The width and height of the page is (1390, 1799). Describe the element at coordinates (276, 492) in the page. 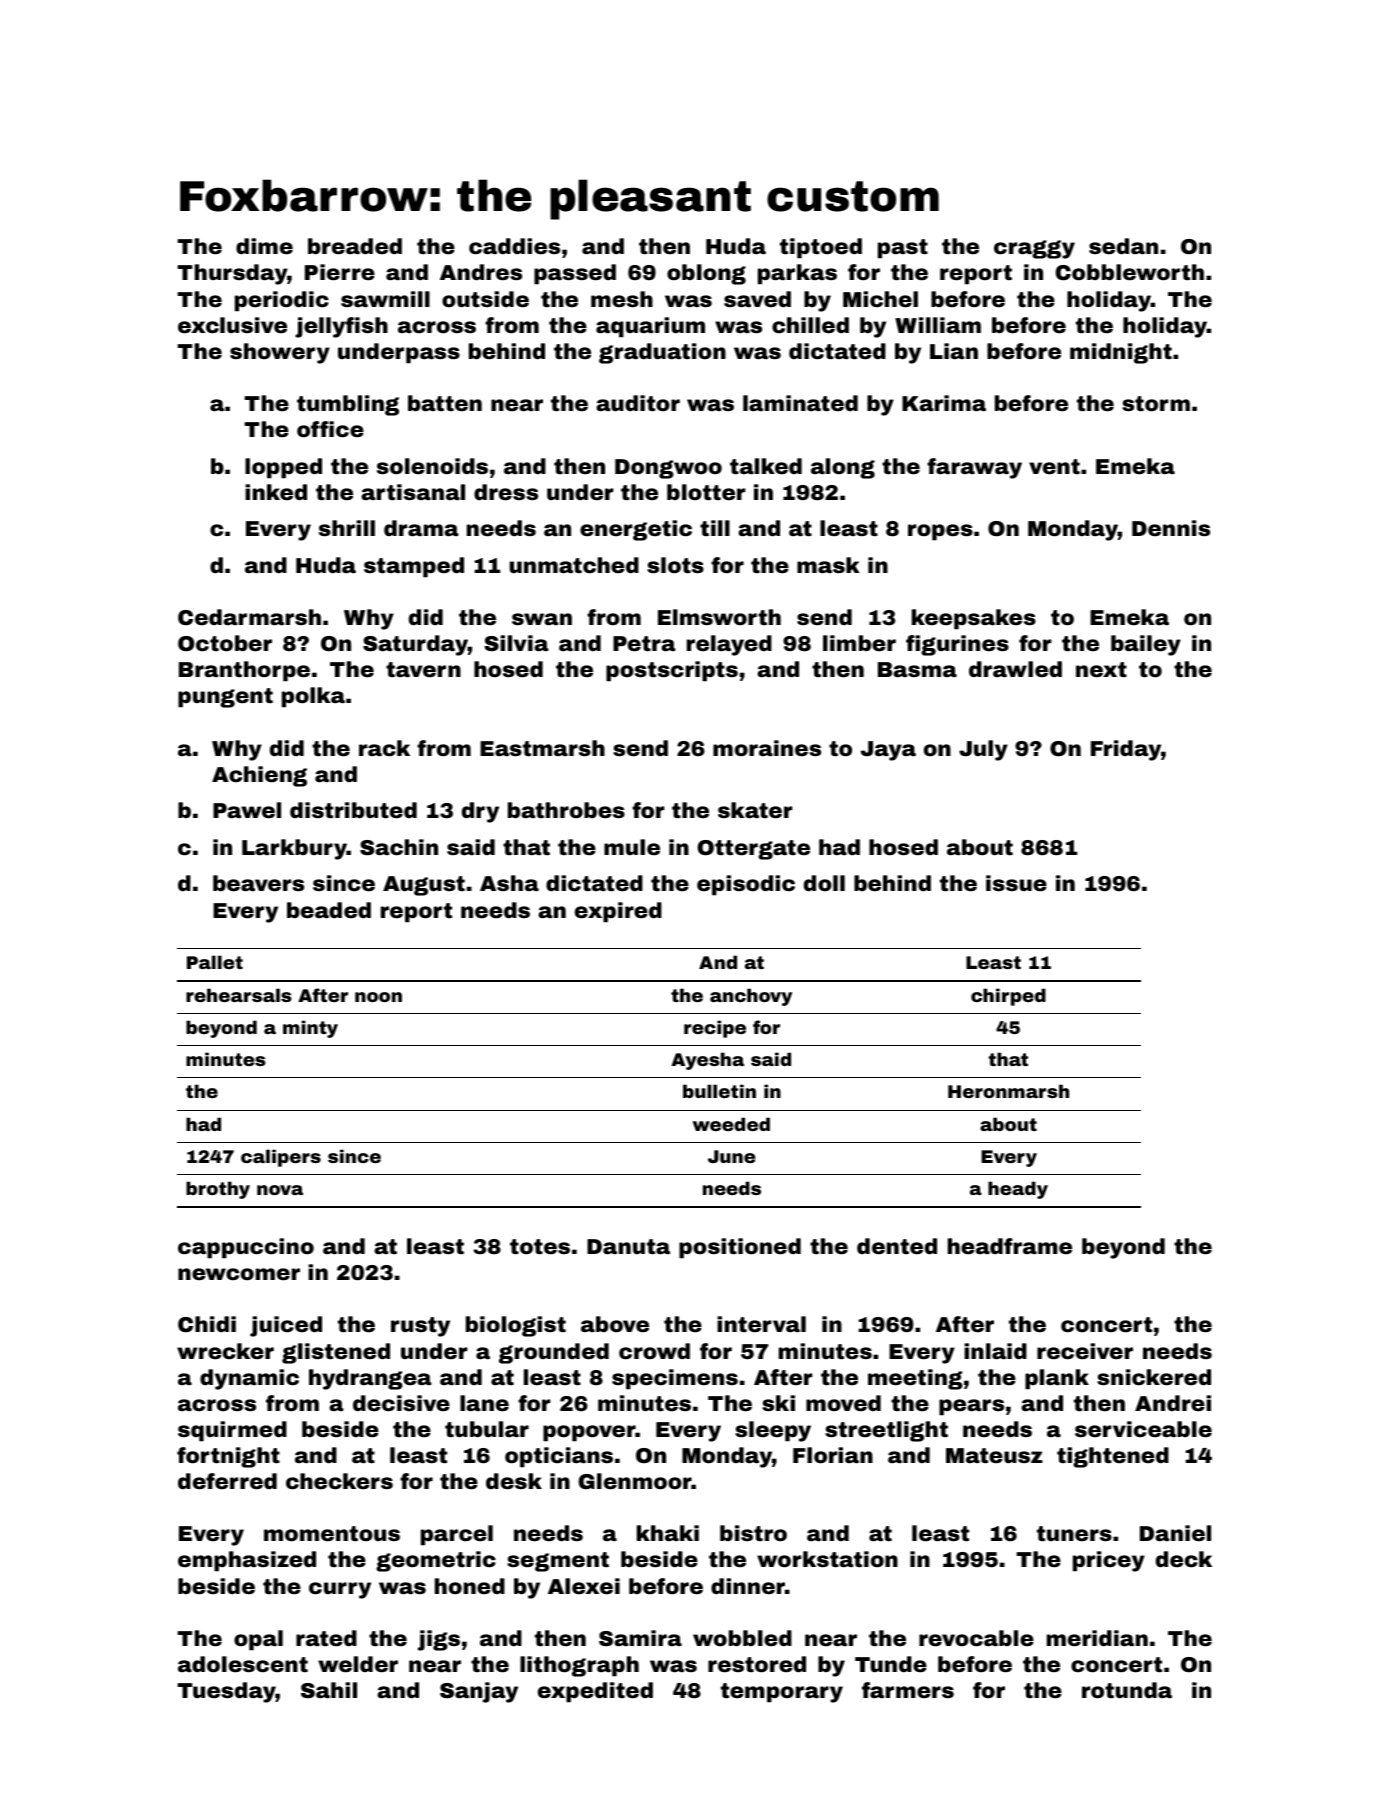

I see `inked` at that location.
